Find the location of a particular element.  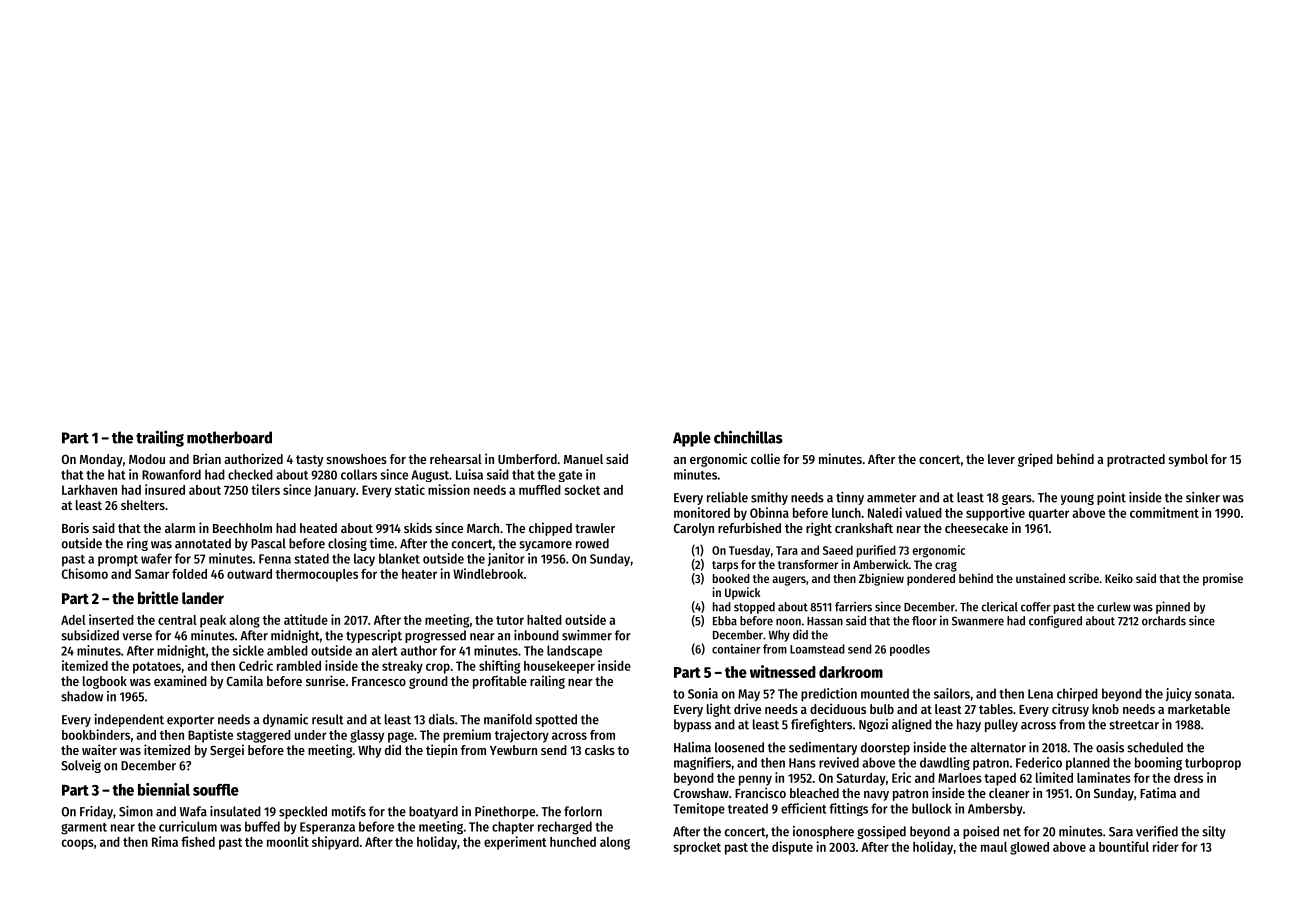

moonlit is located at coordinates (288, 841).
